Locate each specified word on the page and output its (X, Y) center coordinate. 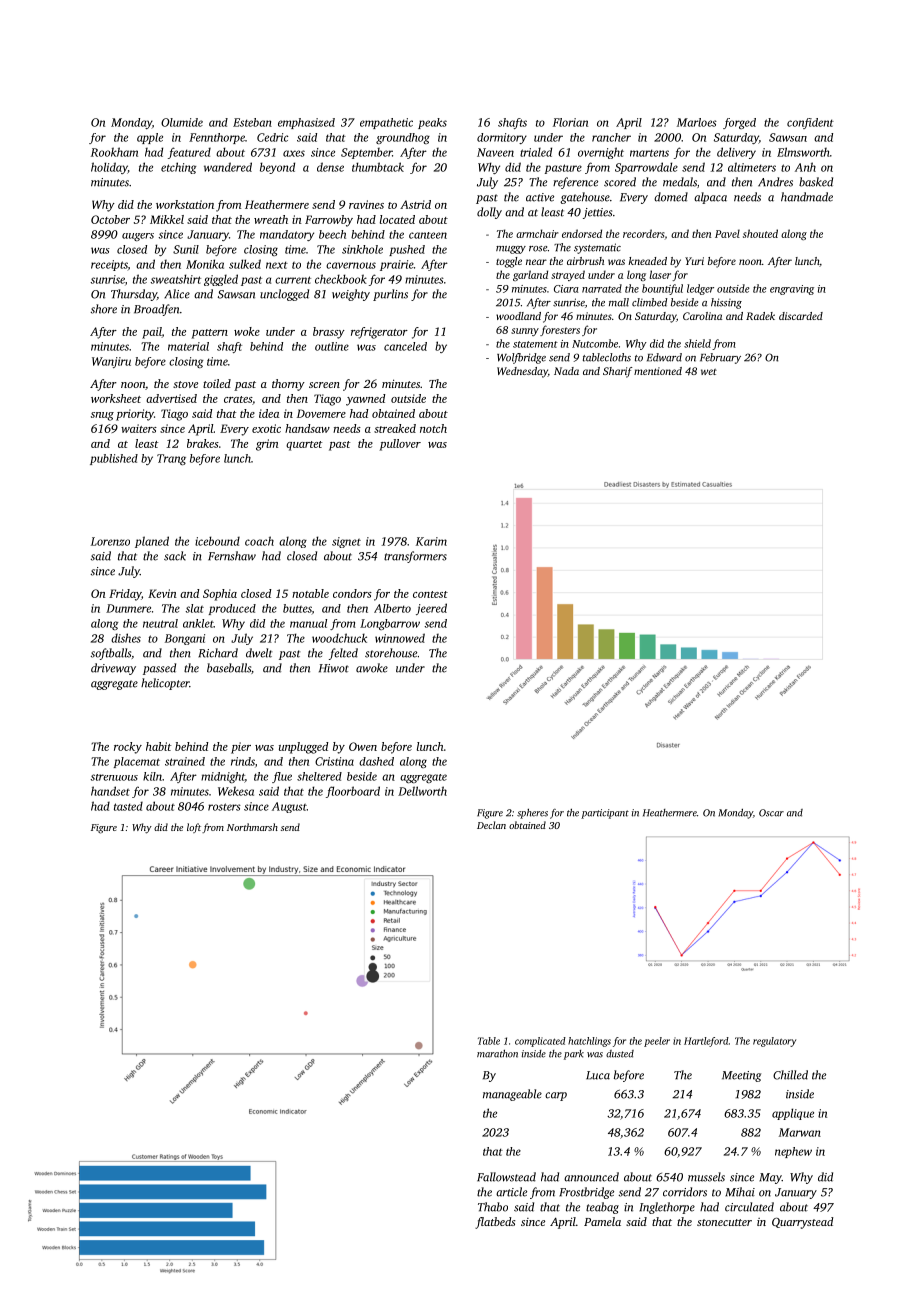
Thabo (493, 1207)
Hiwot (334, 668)
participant (605, 814)
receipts (109, 265)
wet (709, 372)
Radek (760, 316)
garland (530, 275)
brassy (329, 333)
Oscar (771, 813)
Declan (491, 825)
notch (433, 428)
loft (194, 828)
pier (241, 748)
